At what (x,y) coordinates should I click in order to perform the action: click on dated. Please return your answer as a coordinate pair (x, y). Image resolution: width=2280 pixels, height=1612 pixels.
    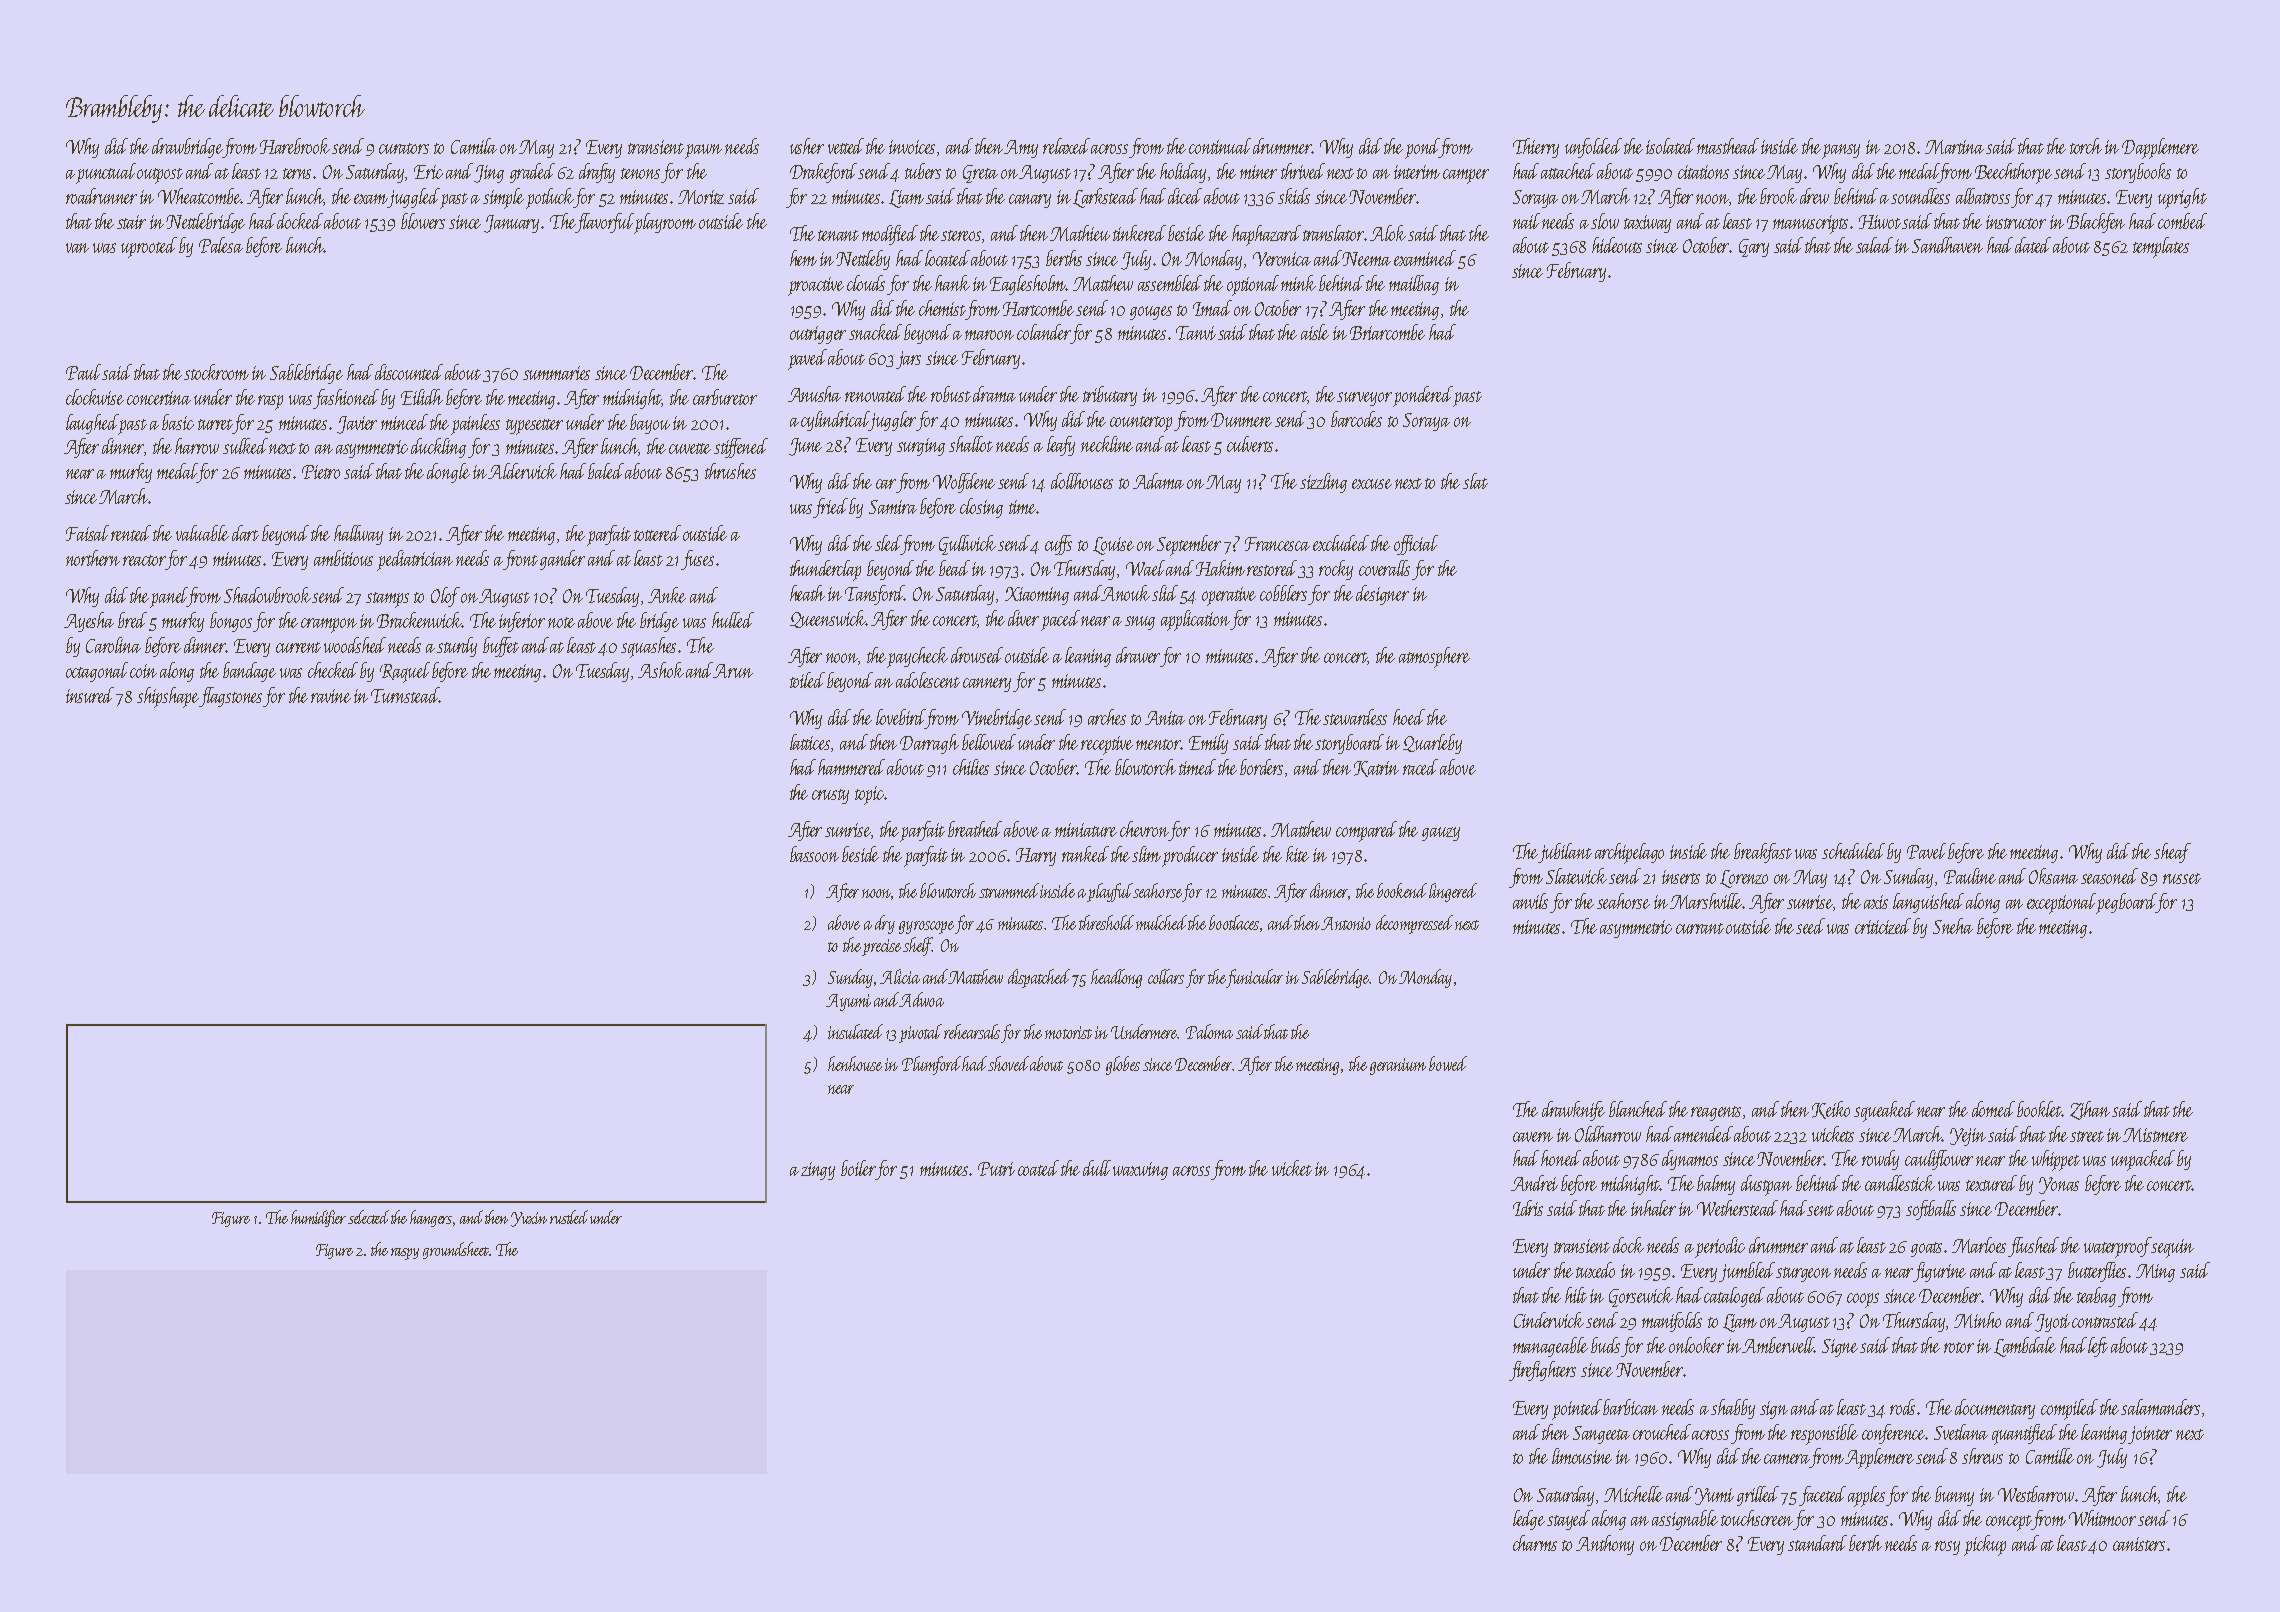
    Looking at the image, I should click on (2033, 245).
